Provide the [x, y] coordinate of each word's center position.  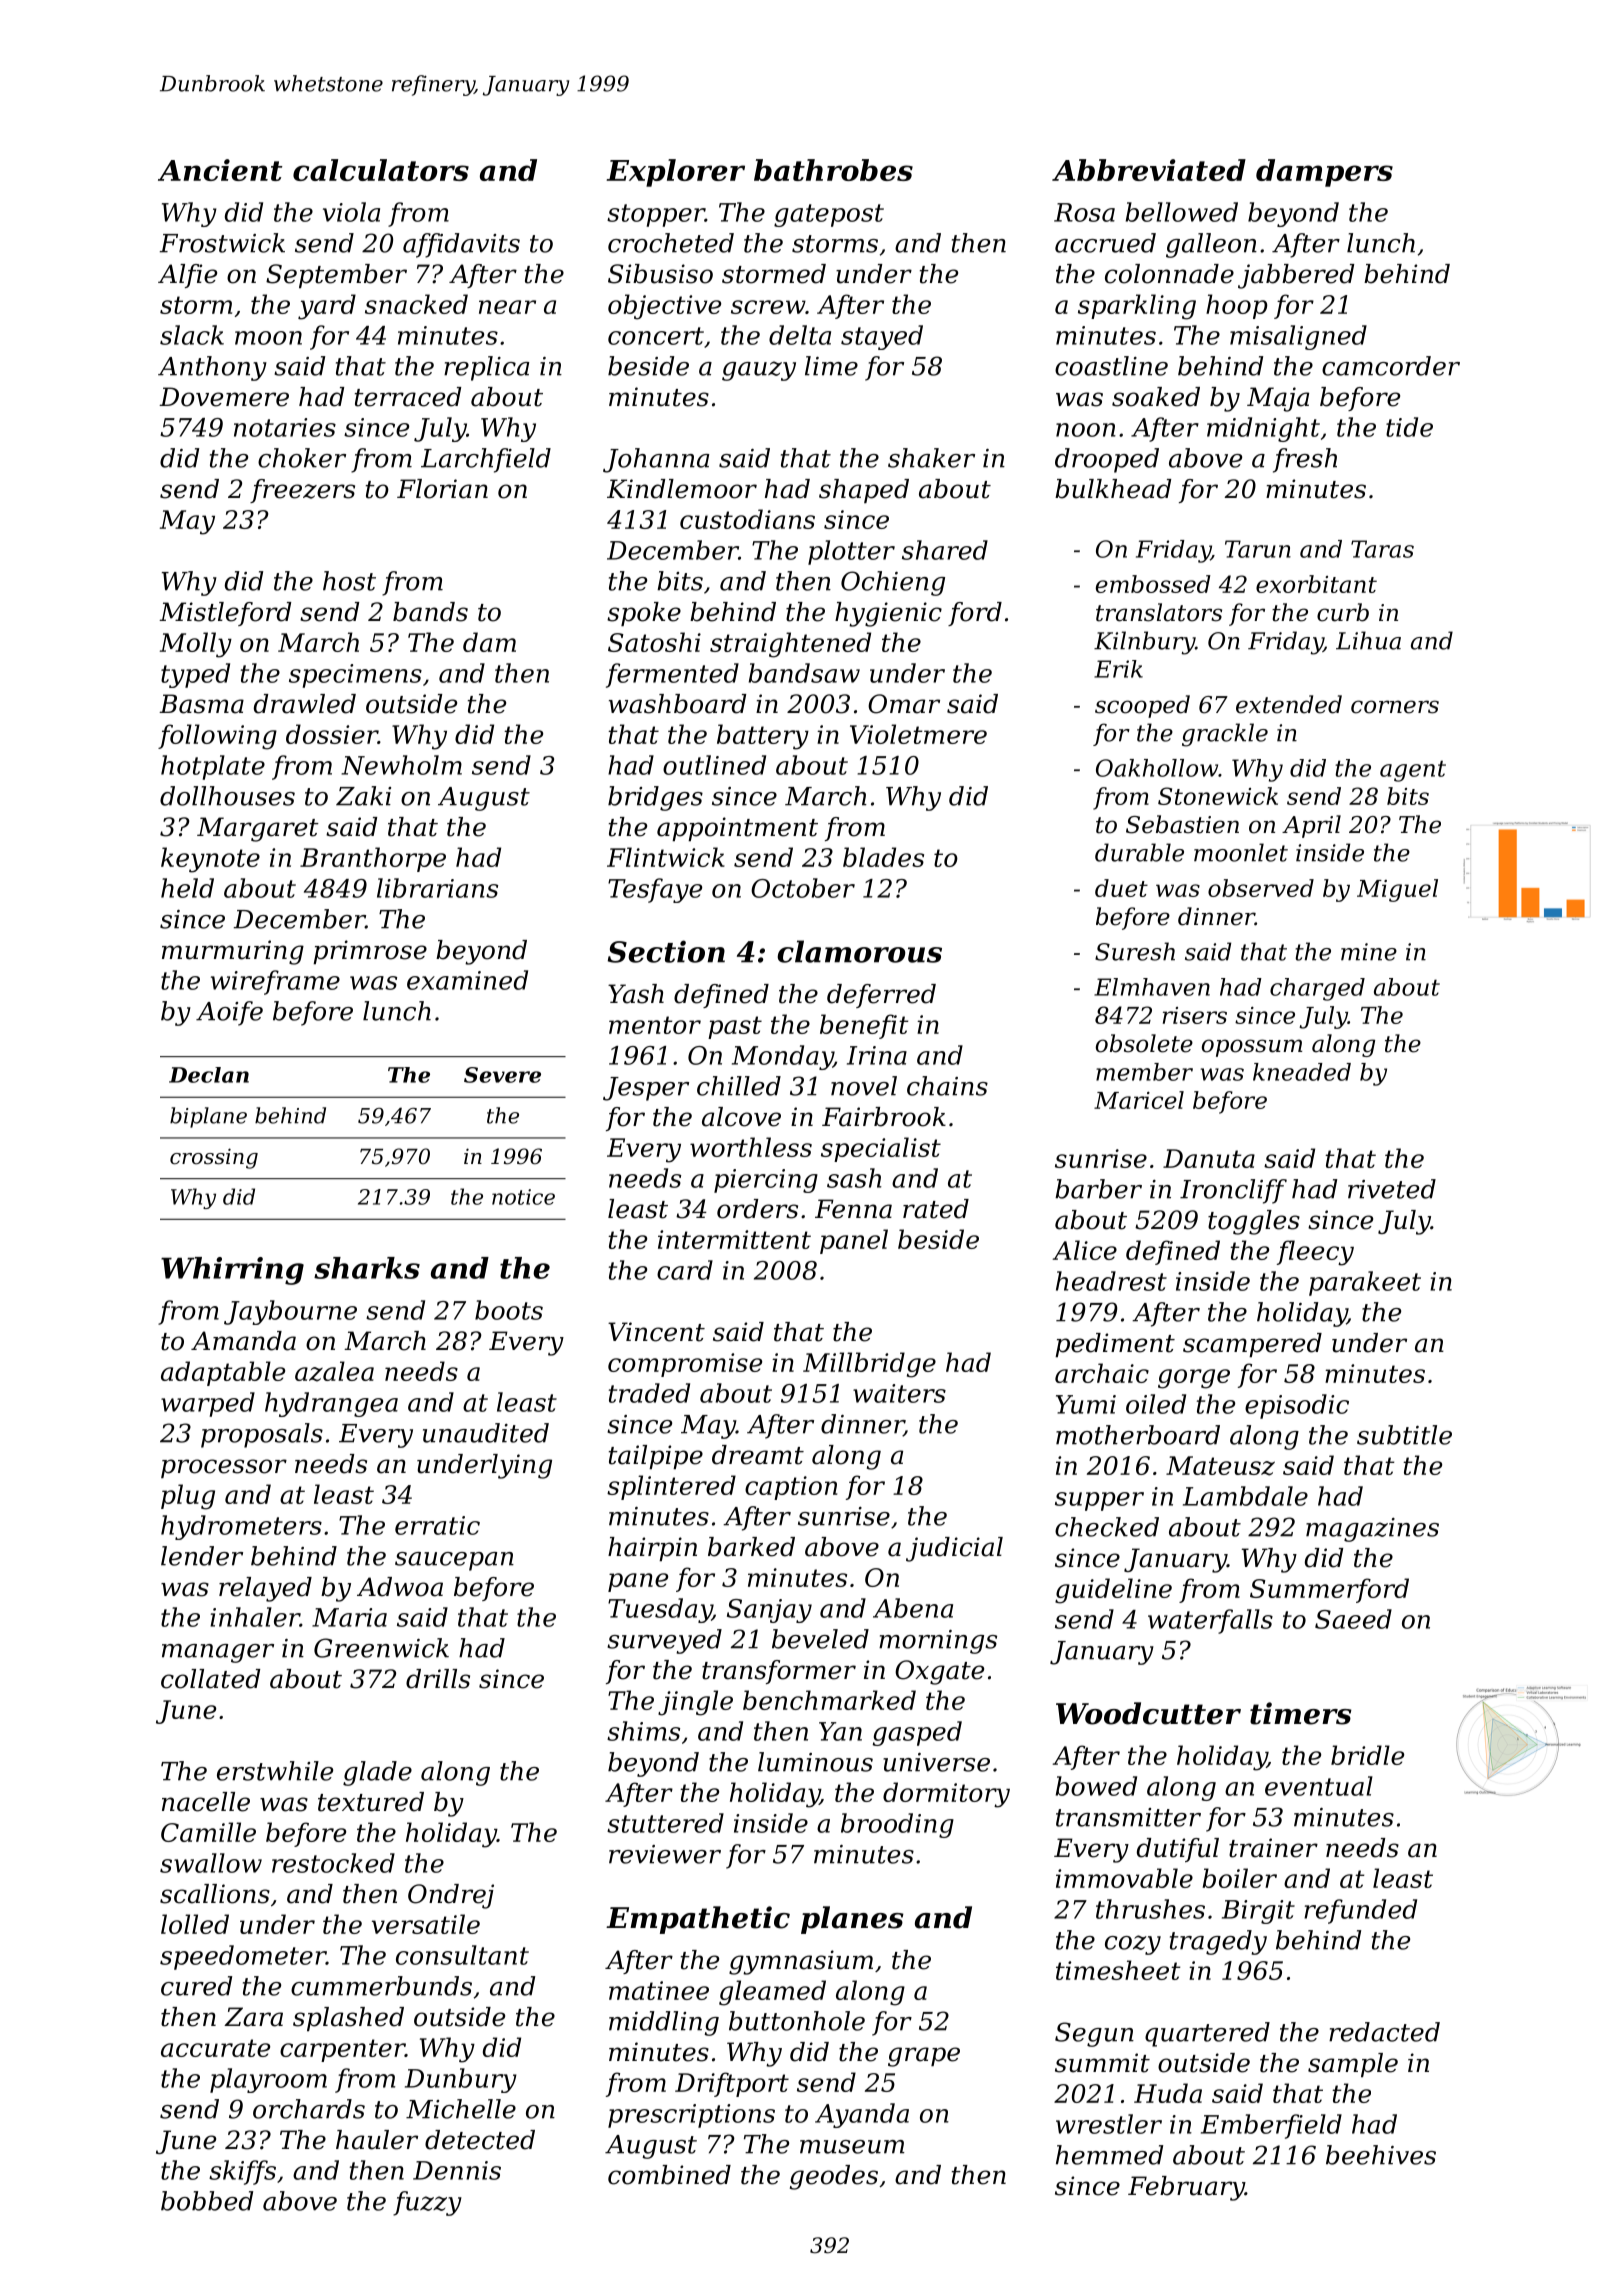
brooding [897, 1825]
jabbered [1296, 276]
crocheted [671, 243]
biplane [208, 1117]
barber [1098, 1189]
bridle [1367, 1755]
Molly [196, 645]
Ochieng [893, 583]
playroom [268, 2080]
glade [377, 1773]
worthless [751, 1147]
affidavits [461, 245]
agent [1413, 771]
